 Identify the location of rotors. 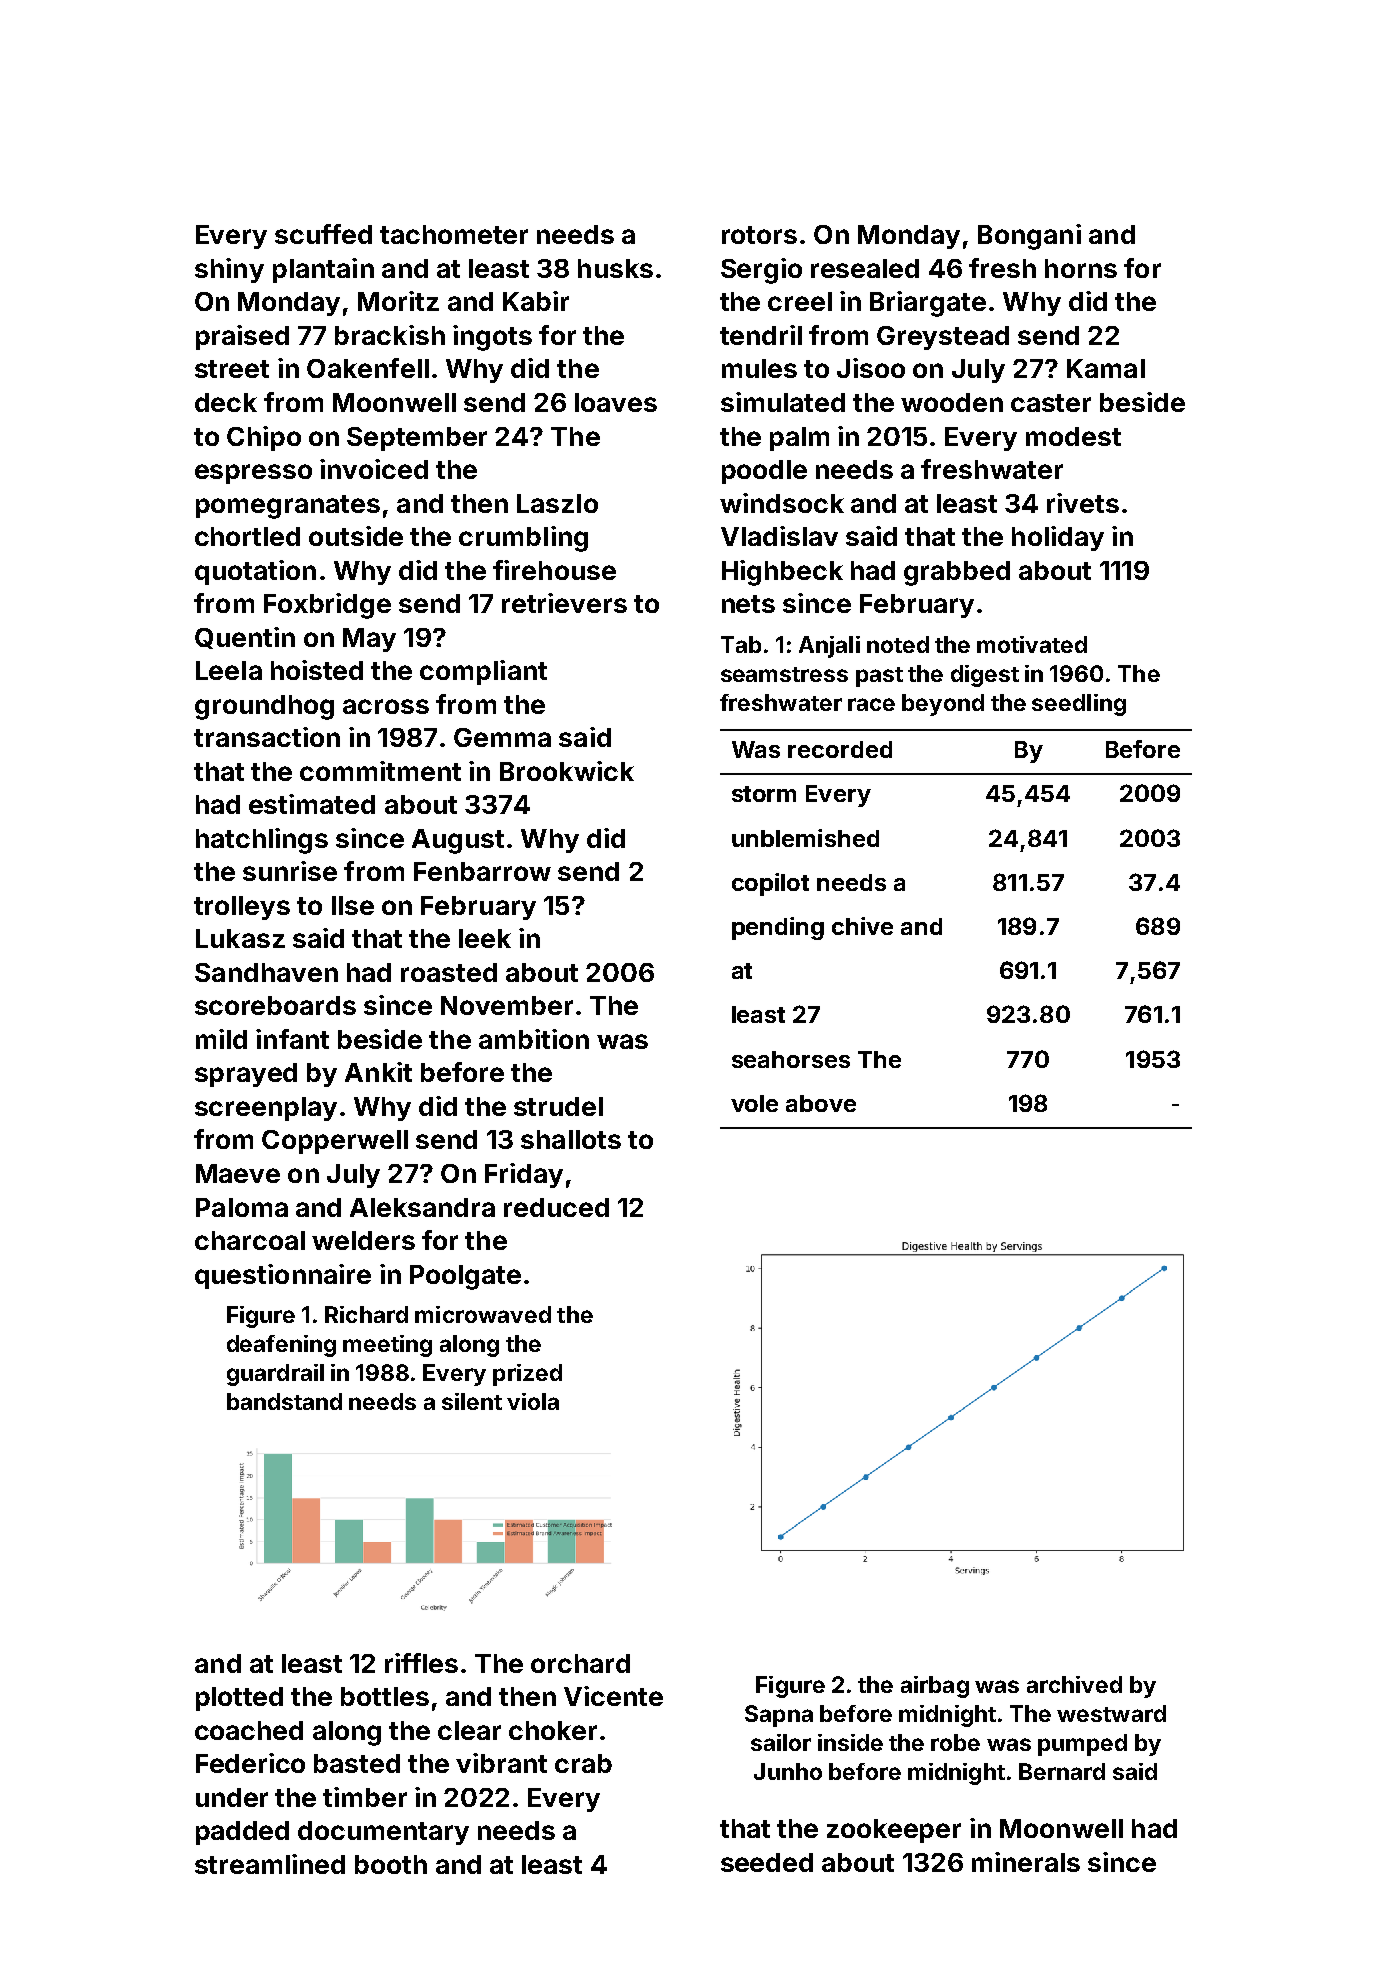
(759, 235).
